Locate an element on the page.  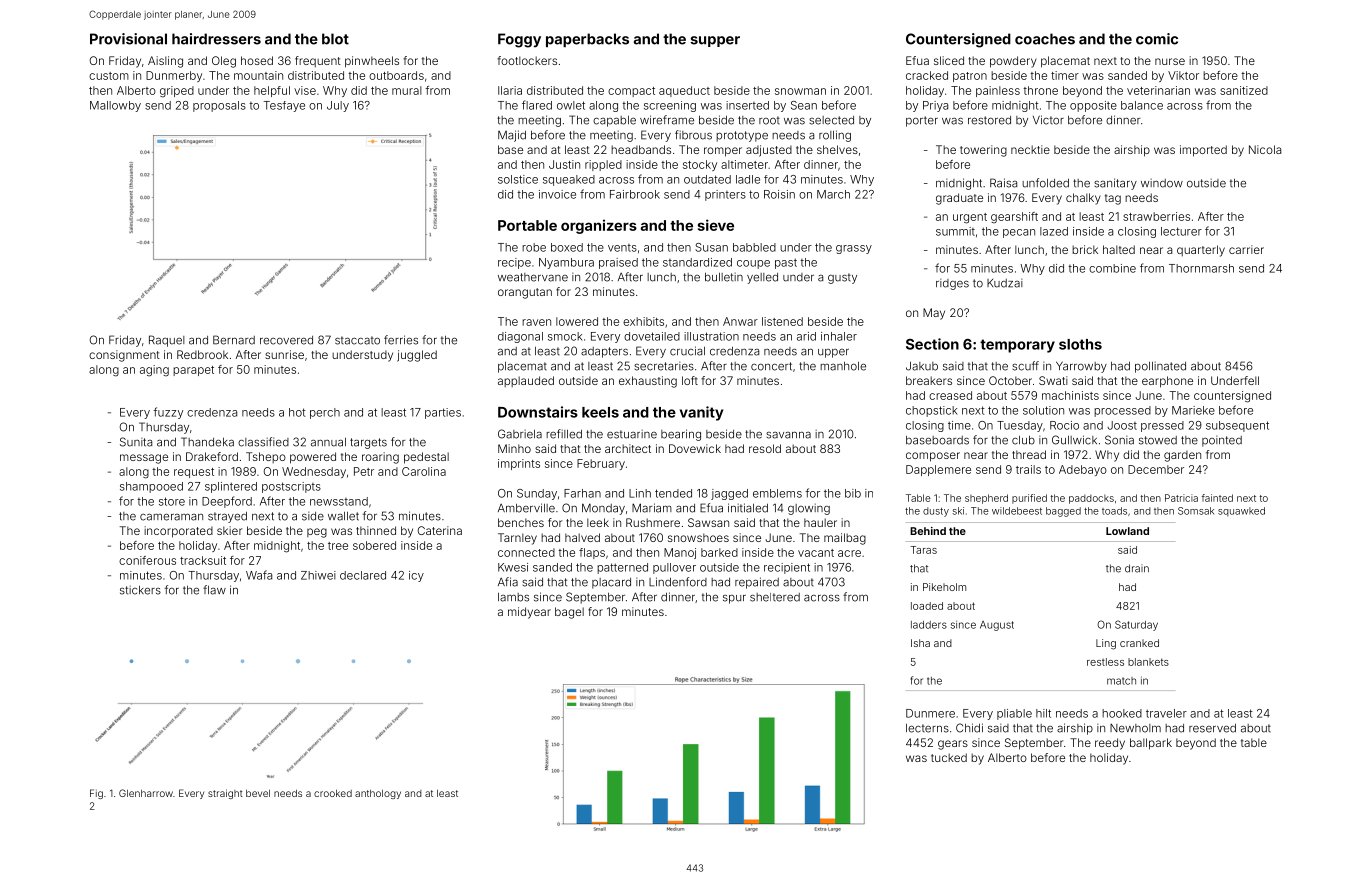
reedy is located at coordinates (1110, 744).
